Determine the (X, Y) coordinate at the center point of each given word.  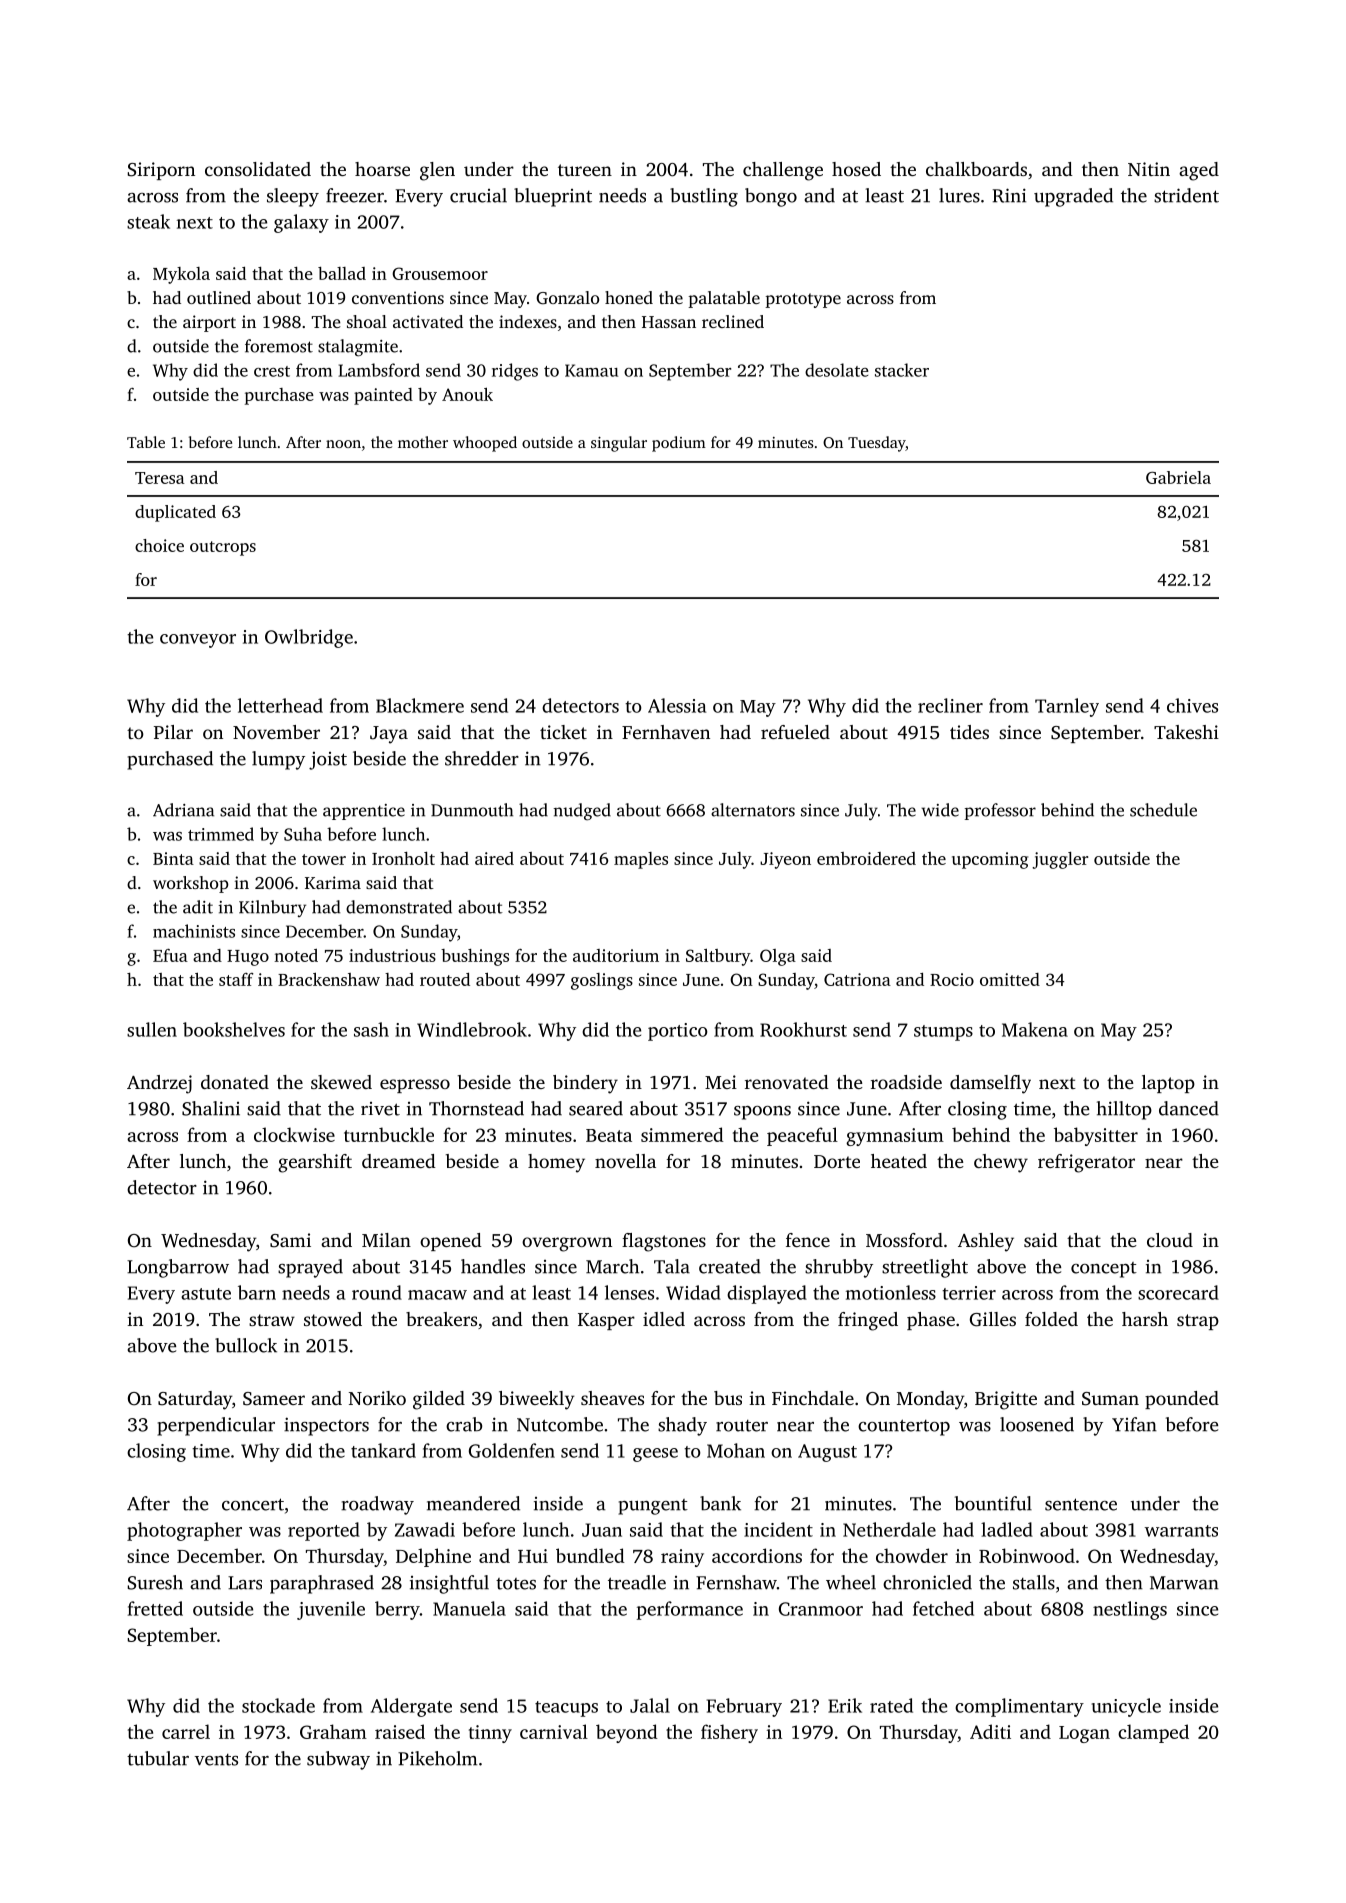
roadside (906, 1082)
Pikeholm (437, 1758)
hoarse (382, 169)
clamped (1153, 1733)
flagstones (664, 1242)
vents (216, 1760)
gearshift (315, 1163)
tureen (585, 170)
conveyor (198, 641)
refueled (795, 732)
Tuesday (877, 444)
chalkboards (976, 169)
